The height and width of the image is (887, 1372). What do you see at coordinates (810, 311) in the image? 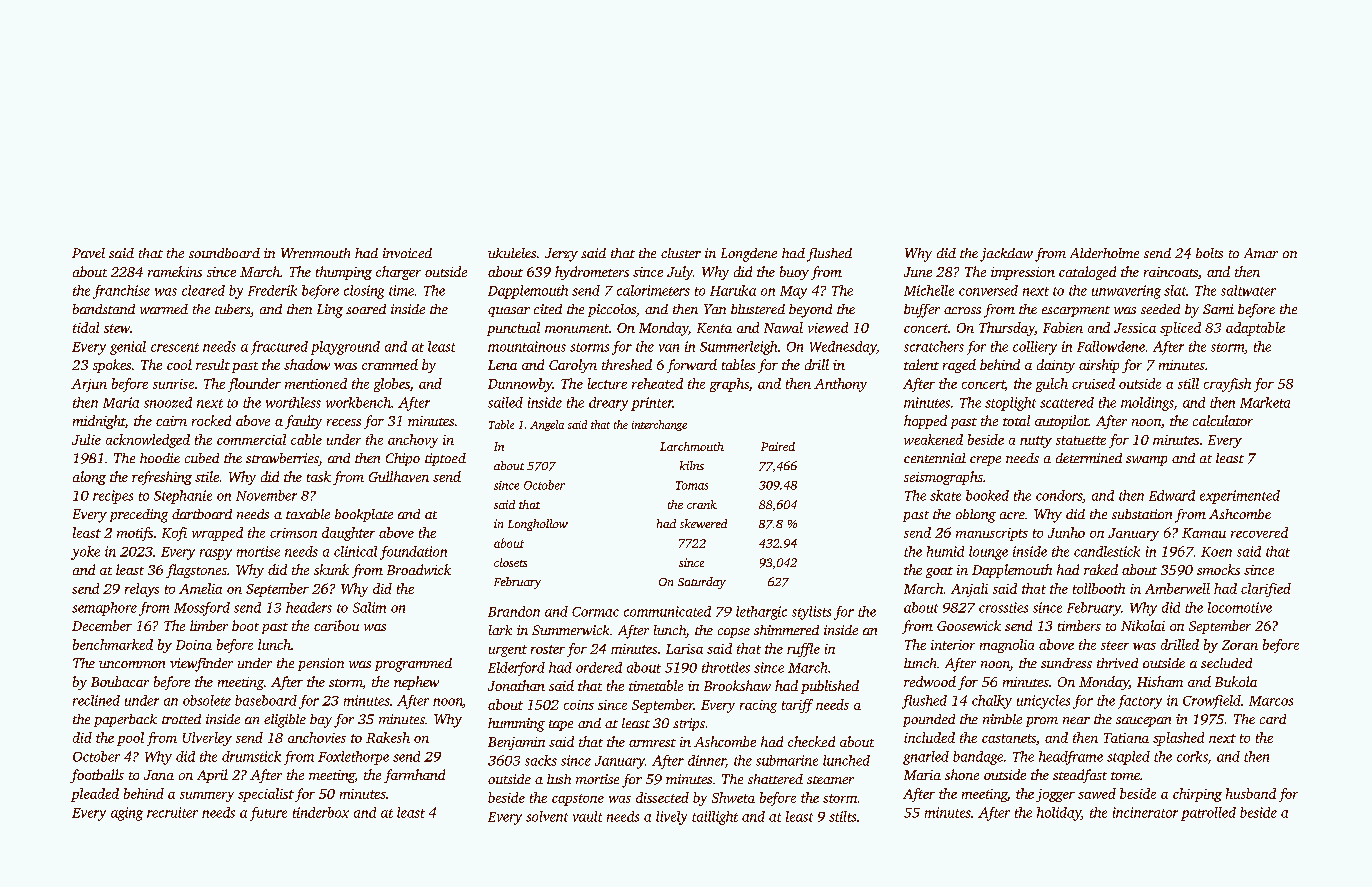
I see `beyond` at bounding box center [810, 311].
